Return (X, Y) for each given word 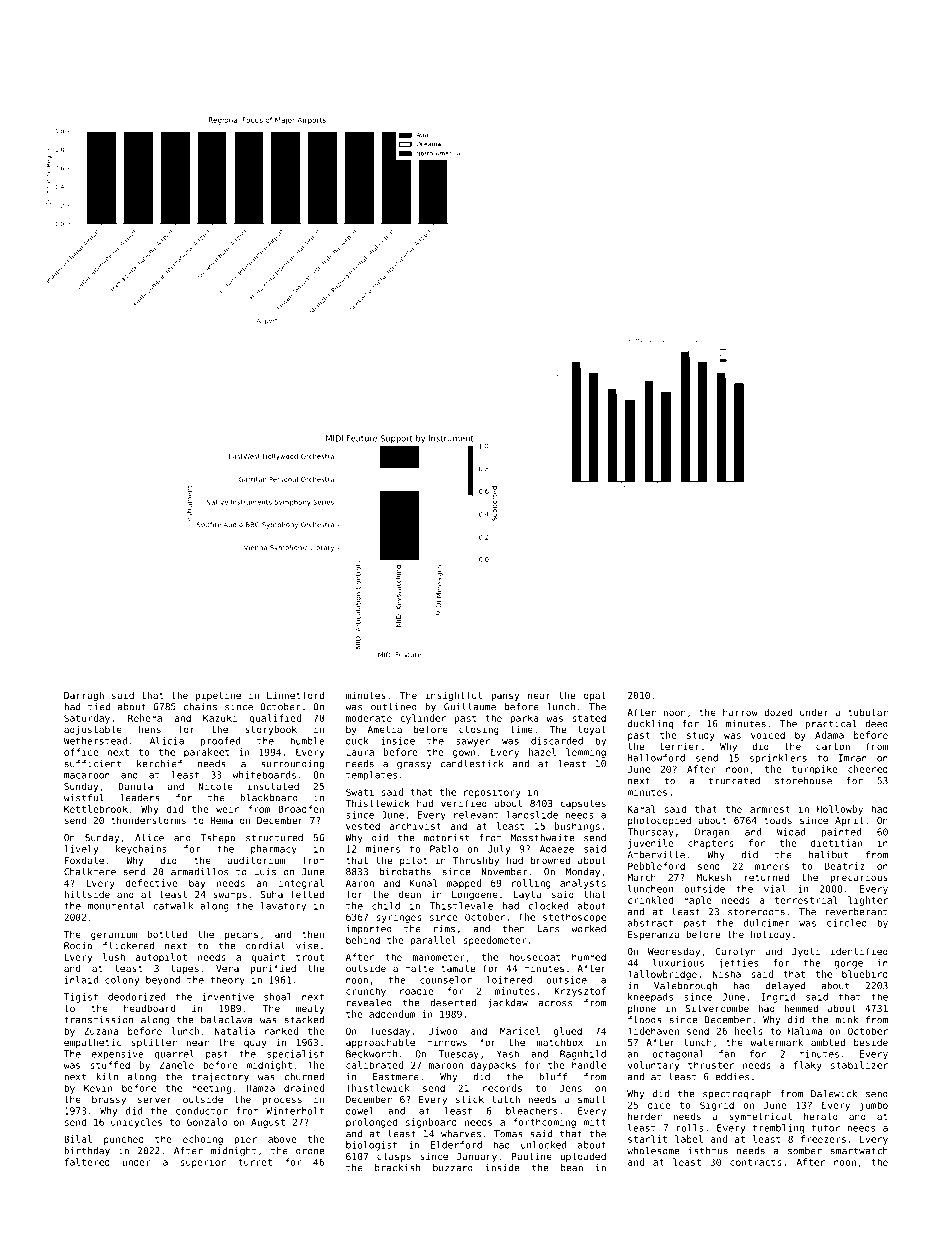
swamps (230, 896)
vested (363, 826)
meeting (211, 1089)
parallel (433, 941)
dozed (778, 712)
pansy (505, 697)
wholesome (653, 1151)
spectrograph (737, 1095)
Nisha (727, 974)
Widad (791, 832)
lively (81, 850)
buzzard (453, 1168)
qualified (275, 719)
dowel (360, 1111)
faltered (87, 1162)
